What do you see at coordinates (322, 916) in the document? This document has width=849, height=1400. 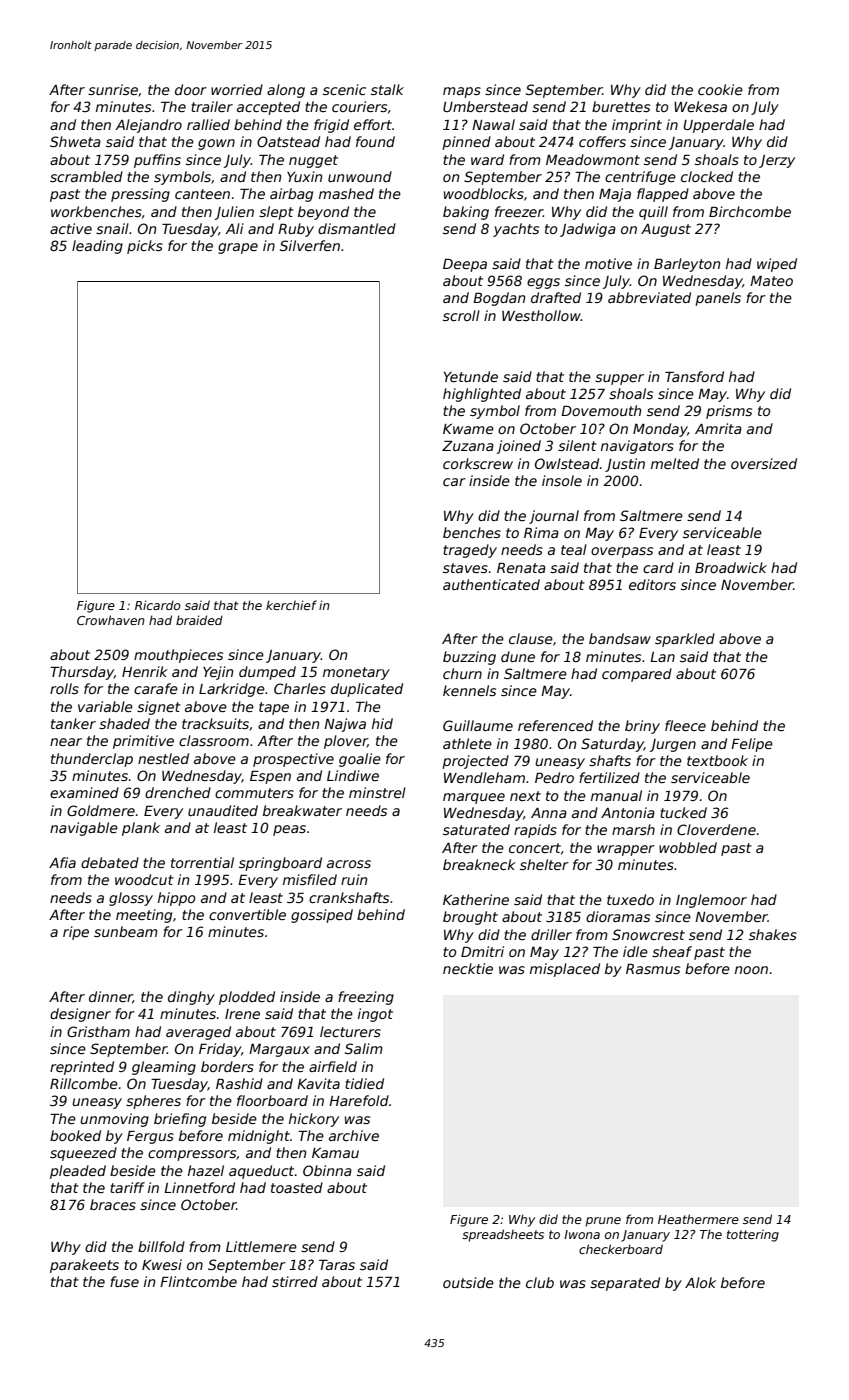 I see `gossiped` at bounding box center [322, 916].
